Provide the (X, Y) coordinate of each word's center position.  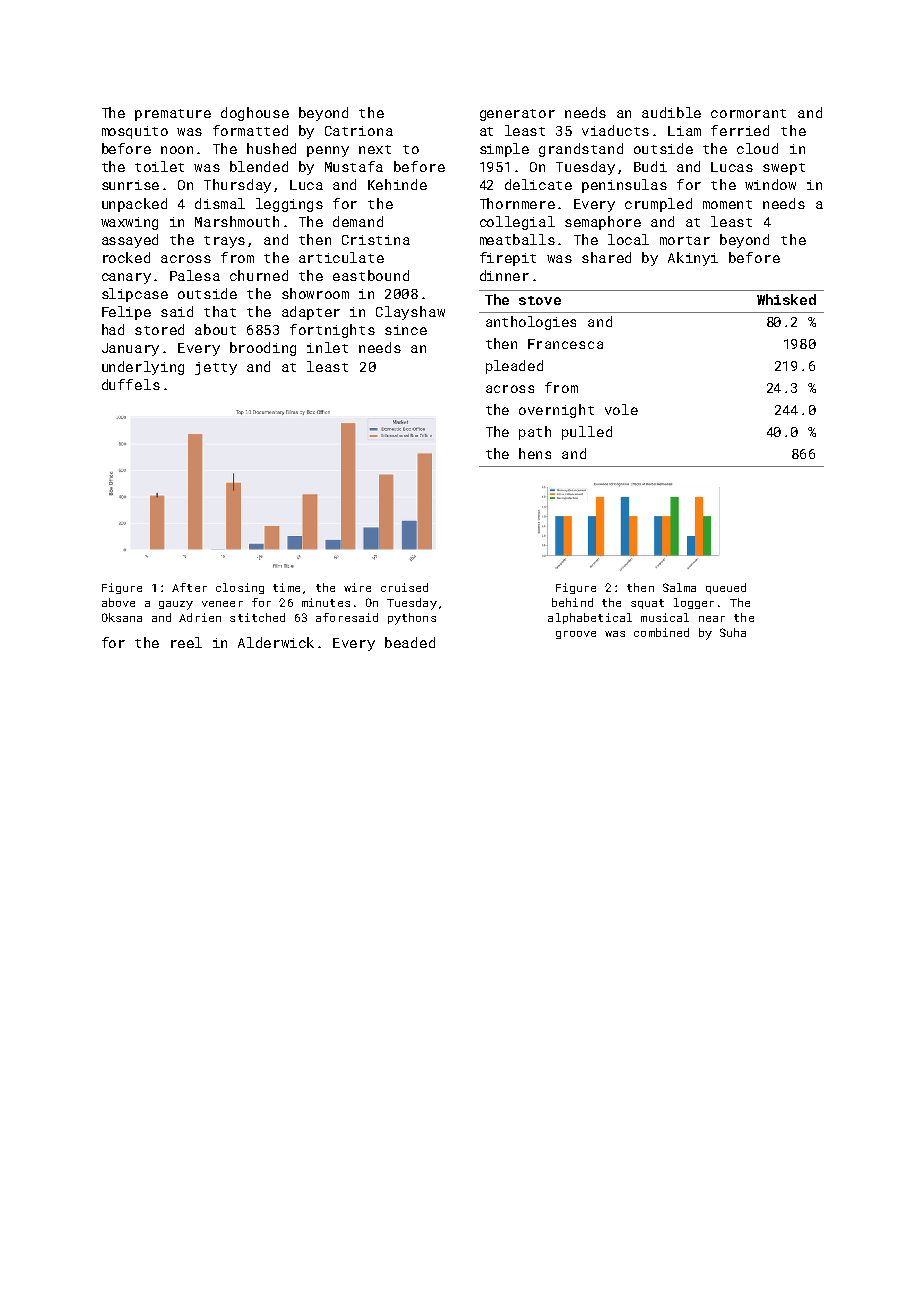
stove (540, 300)
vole (621, 409)
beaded (410, 642)
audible (671, 112)
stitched (257, 617)
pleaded (514, 367)
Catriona (359, 131)
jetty (216, 368)
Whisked (786, 299)
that (220, 311)
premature (173, 115)
